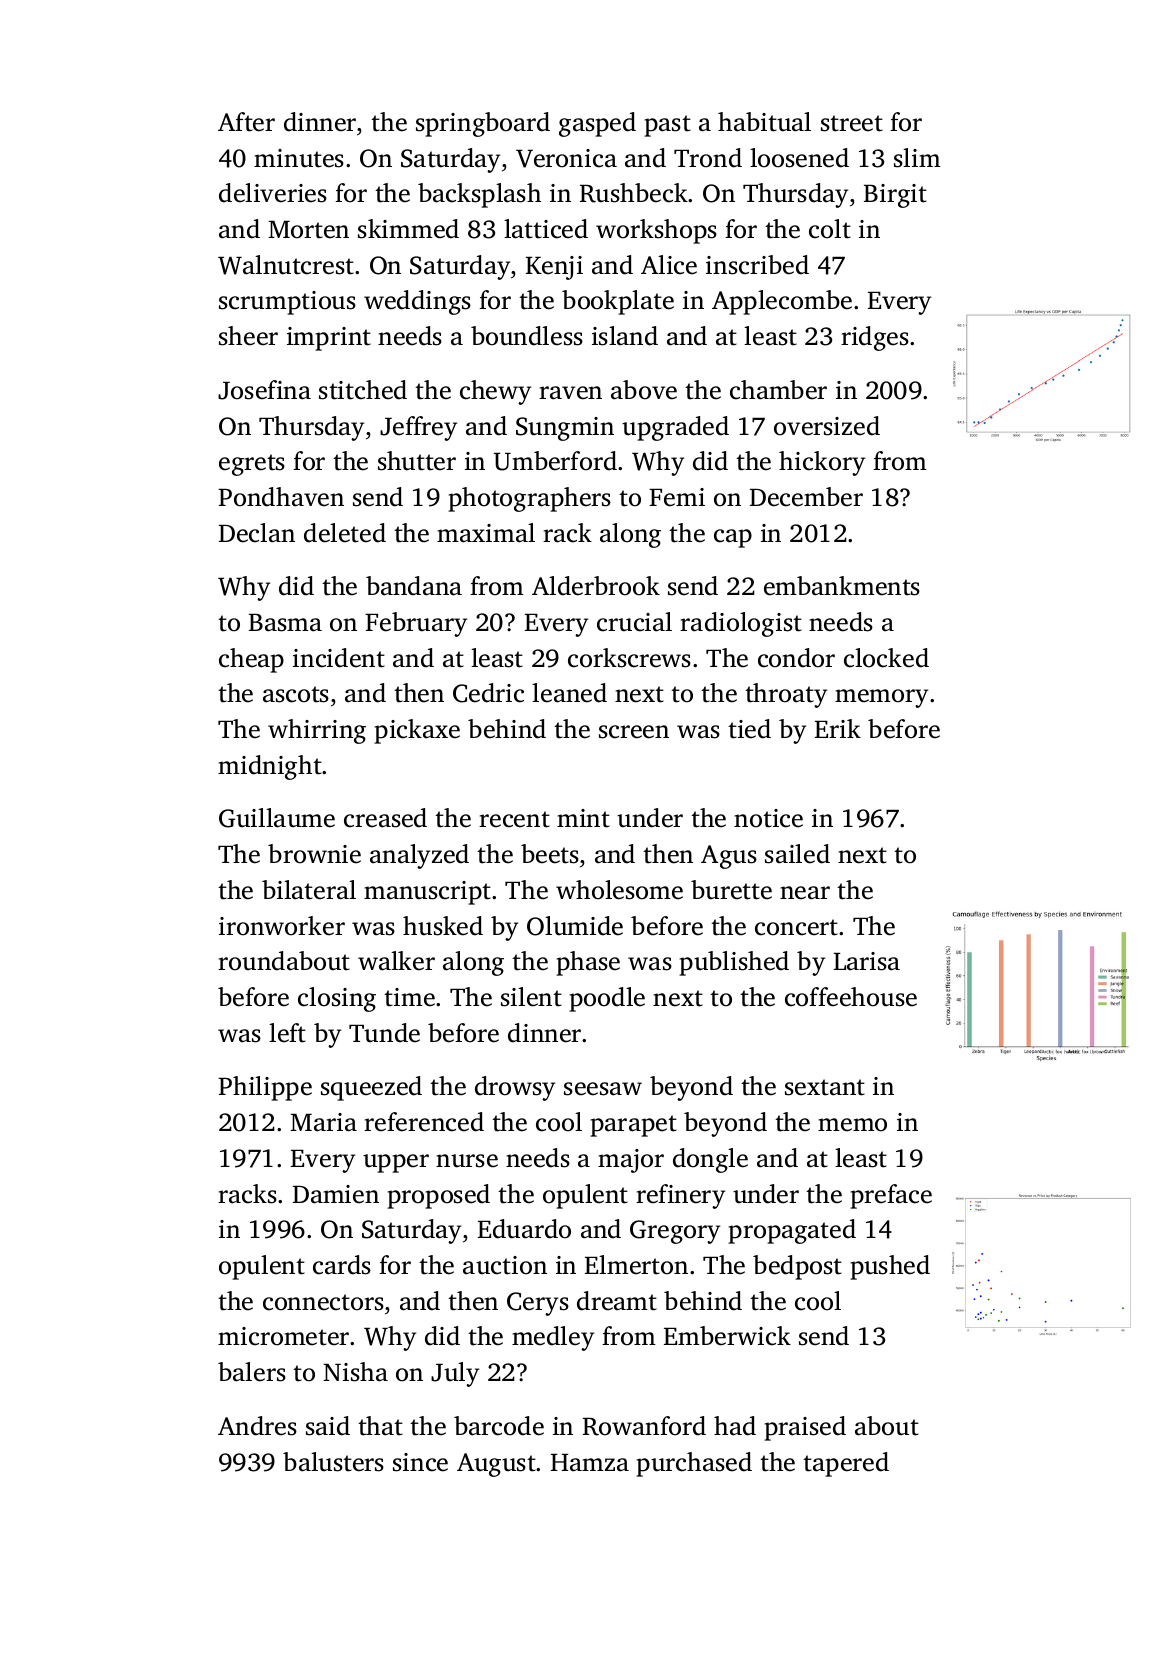  I want to click on gasped, so click(597, 124).
